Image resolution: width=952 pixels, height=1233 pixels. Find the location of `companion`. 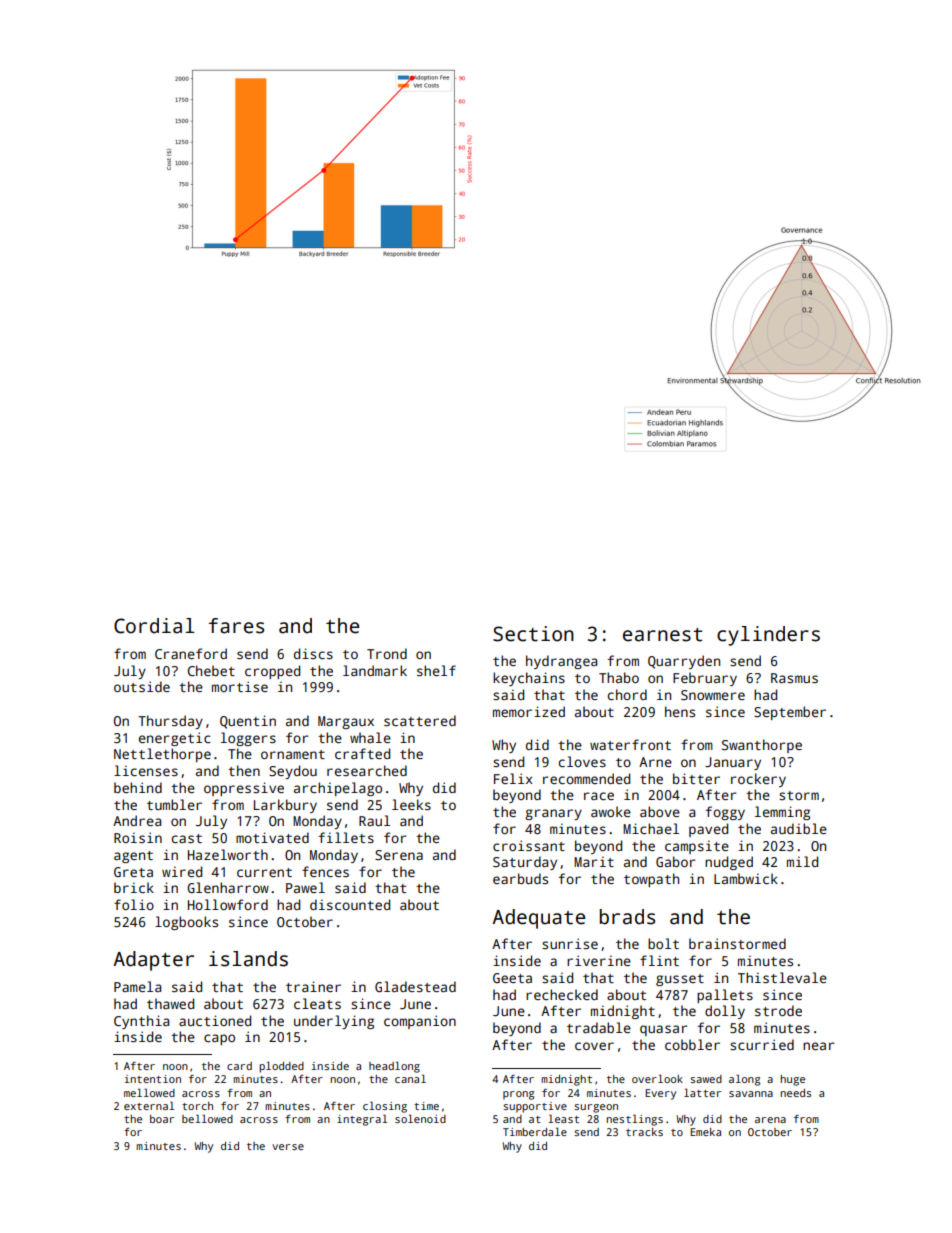

companion is located at coordinates (420, 1022).
